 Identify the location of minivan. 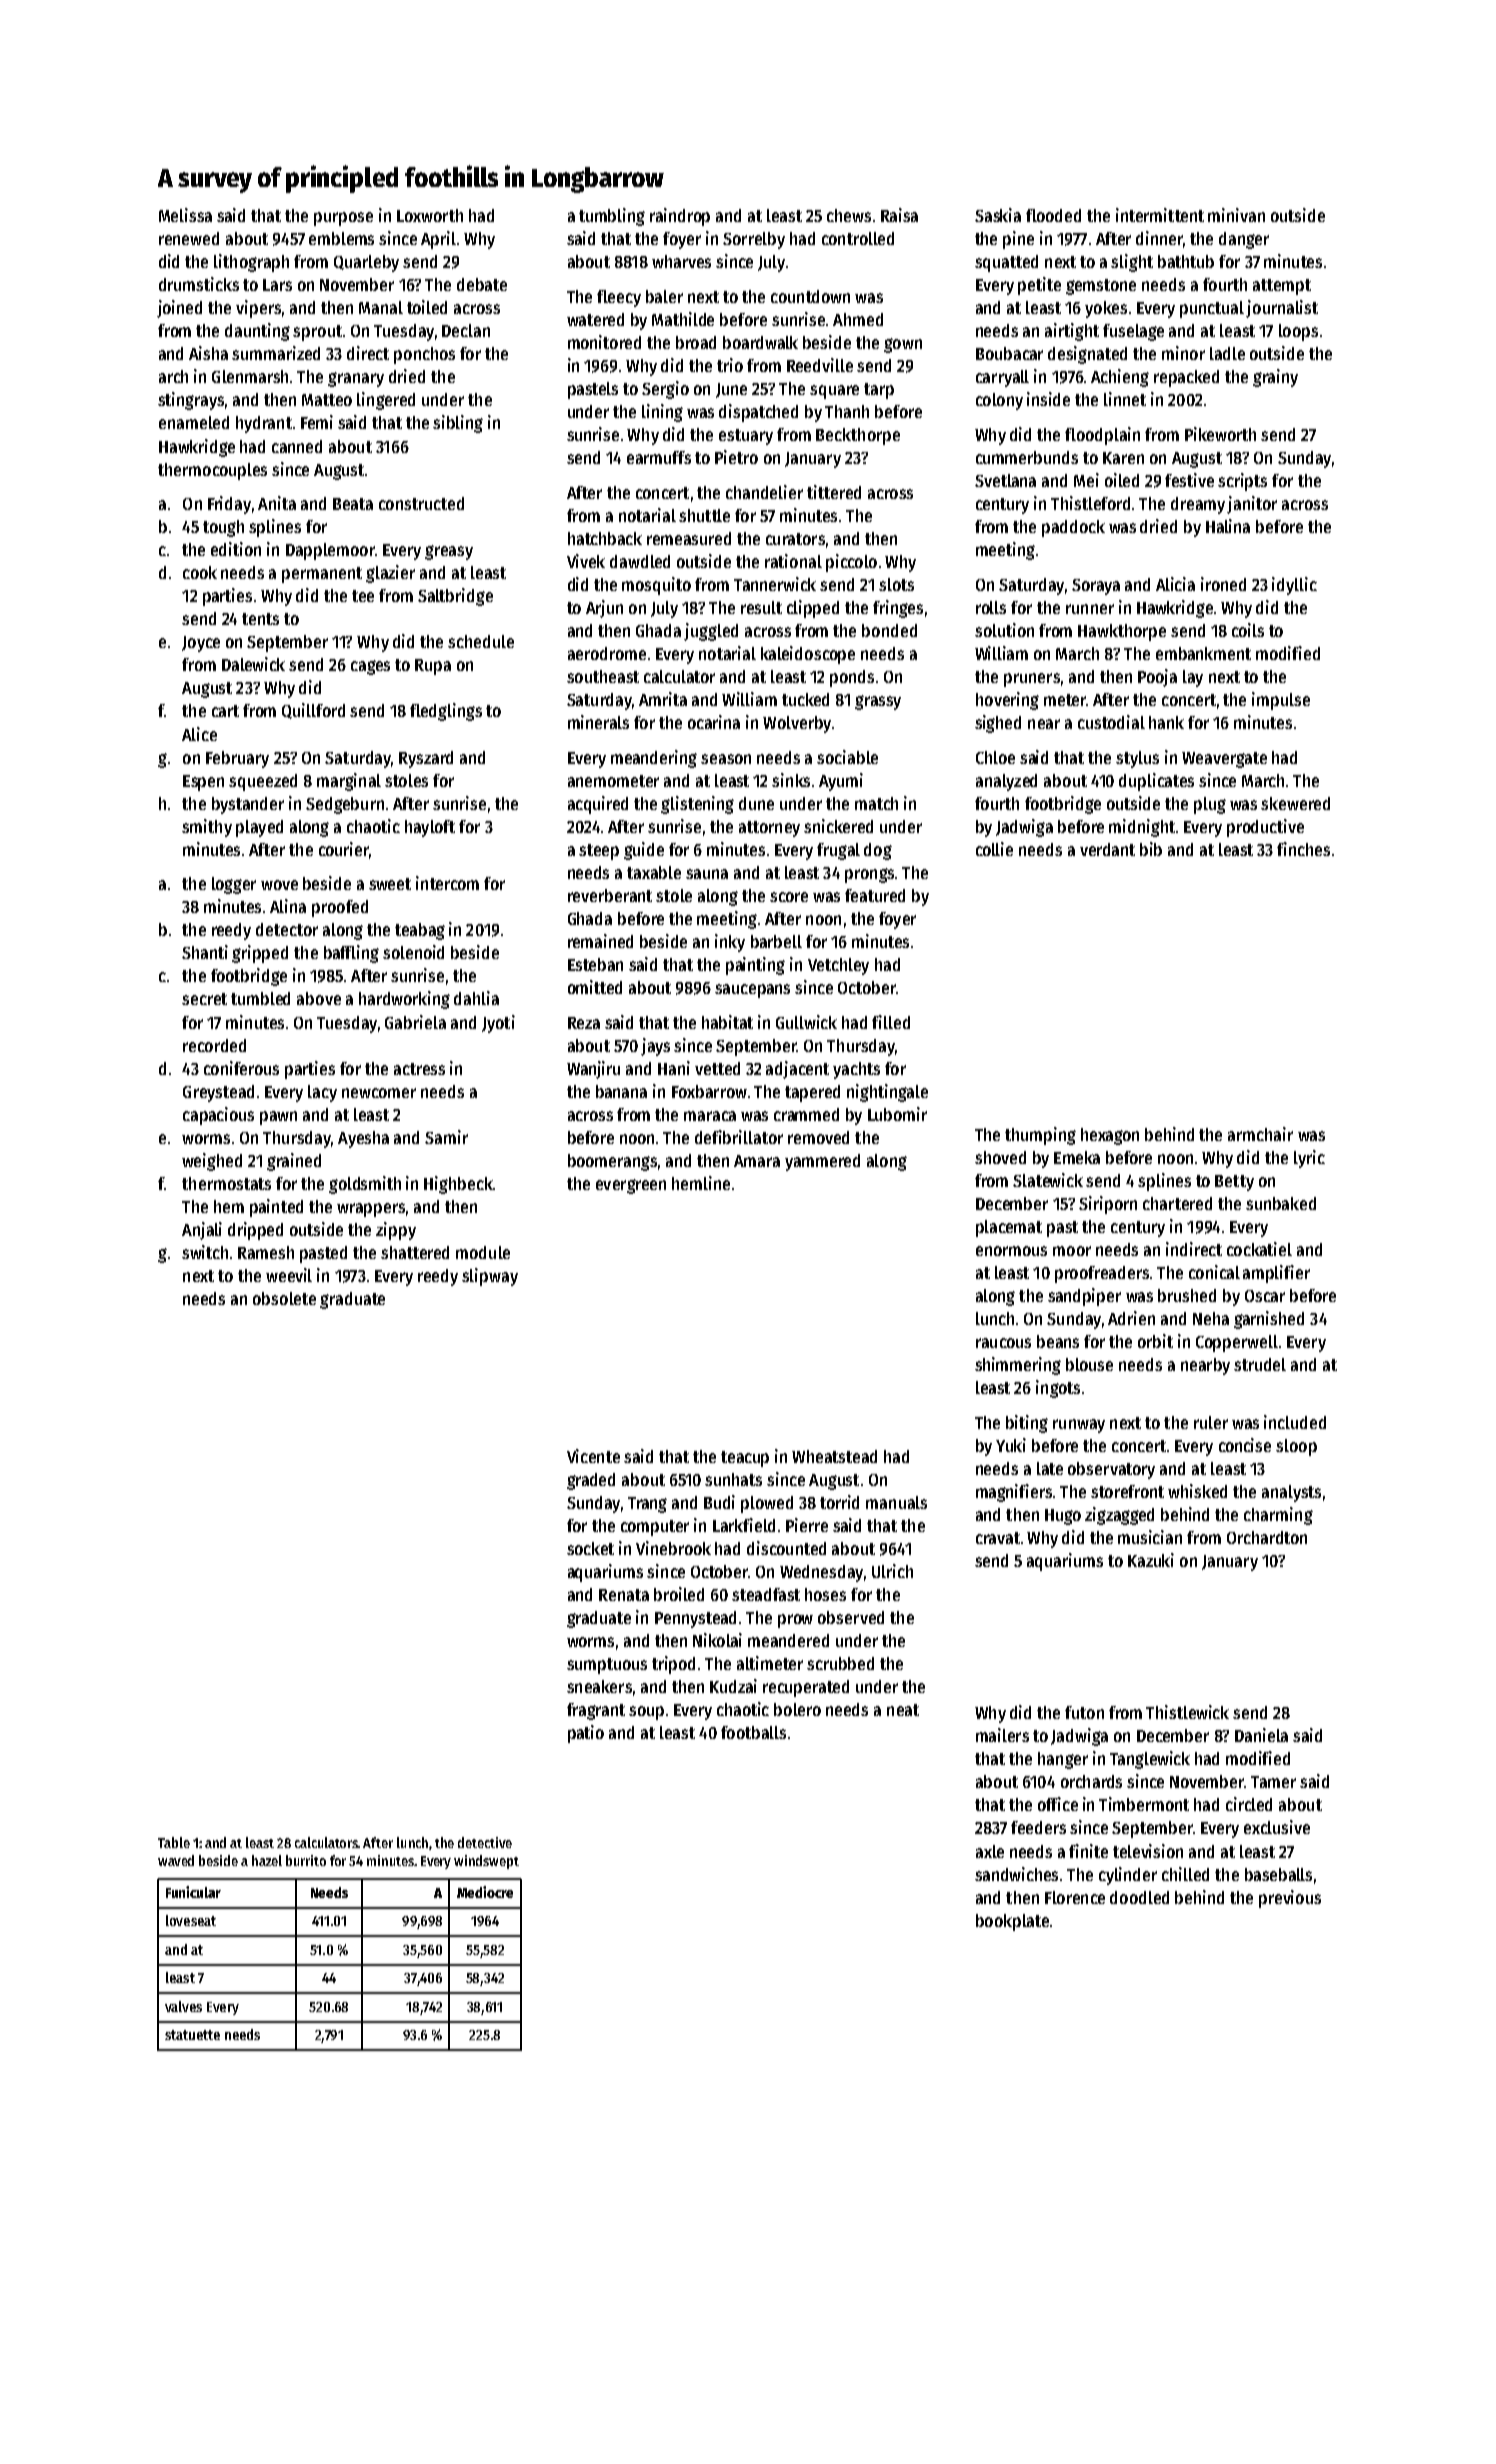
(1236, 215).
